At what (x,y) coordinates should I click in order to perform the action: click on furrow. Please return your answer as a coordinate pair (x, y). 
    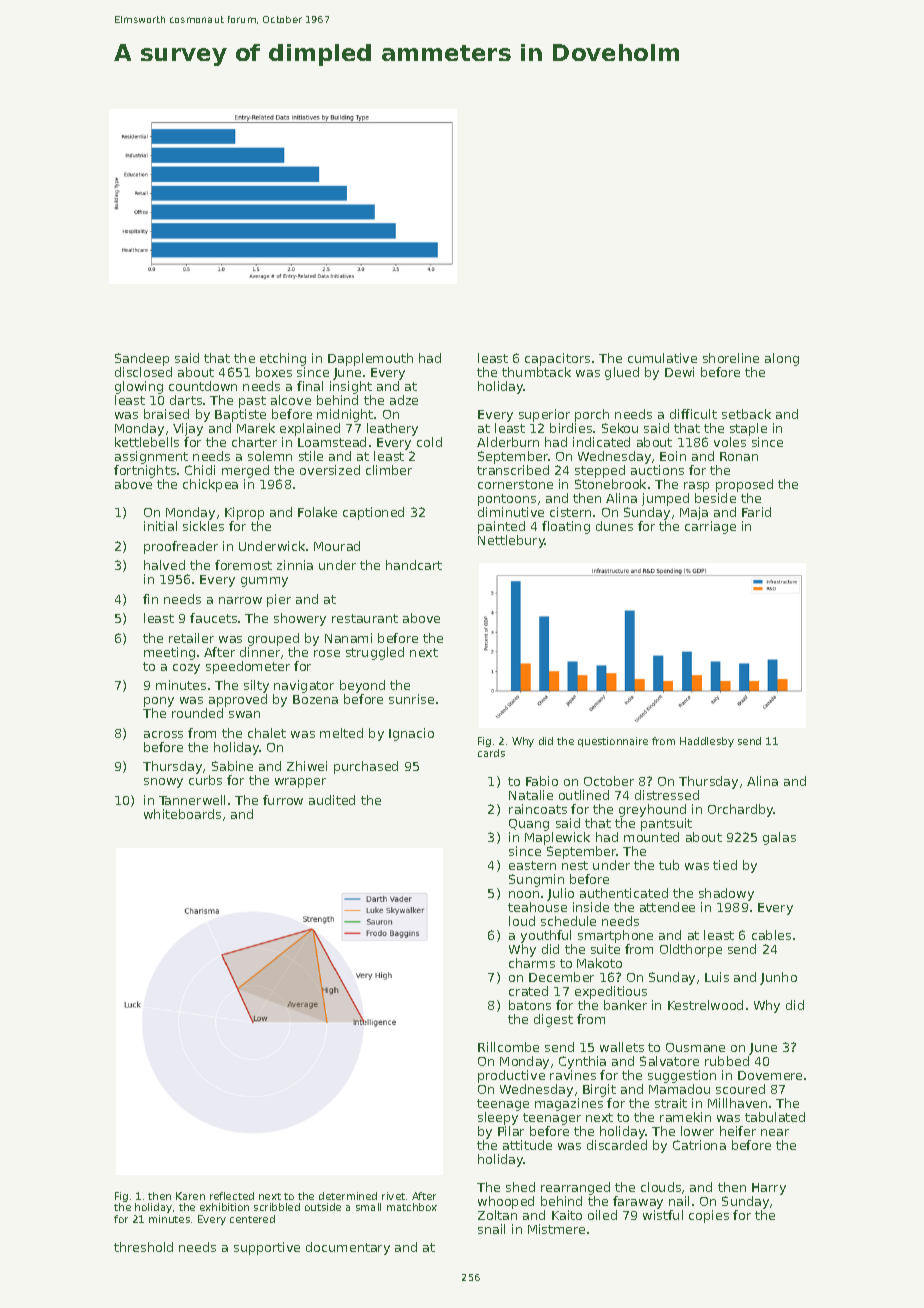
    Looking at the image, I should click on (283, 800).
